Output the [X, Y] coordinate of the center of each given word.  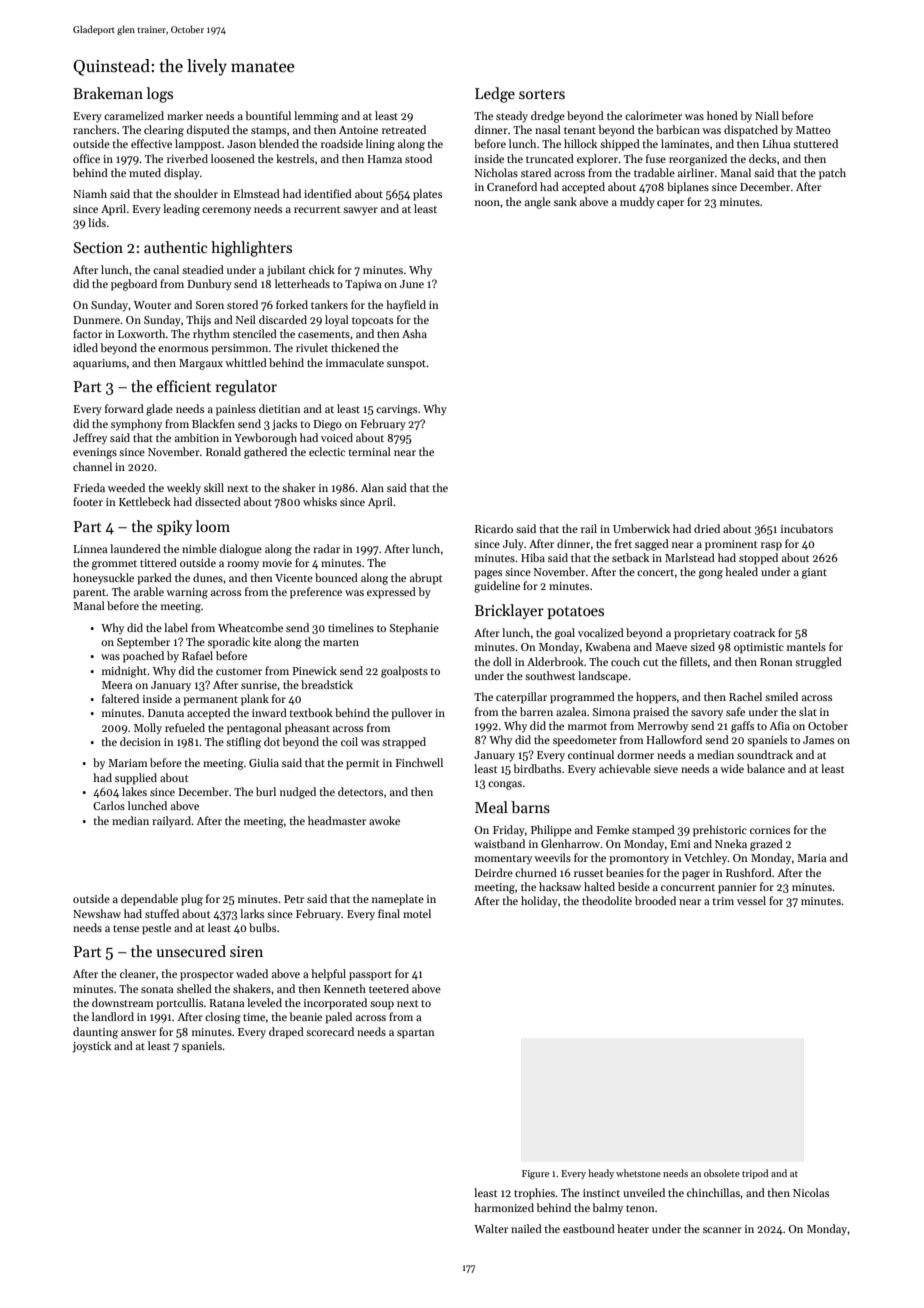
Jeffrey [90, 438]
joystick [91, 1047]
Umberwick [641, 528]
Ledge [495, 95]
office [86, 158]
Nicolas [811, 1192]
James [818, 740]
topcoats [372, 322]
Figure [535, 1175]
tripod [755, 1174]
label [176, 627]
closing [223, 1018]
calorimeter [653, 115]
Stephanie [414, 629]
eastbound [589, 1228]
